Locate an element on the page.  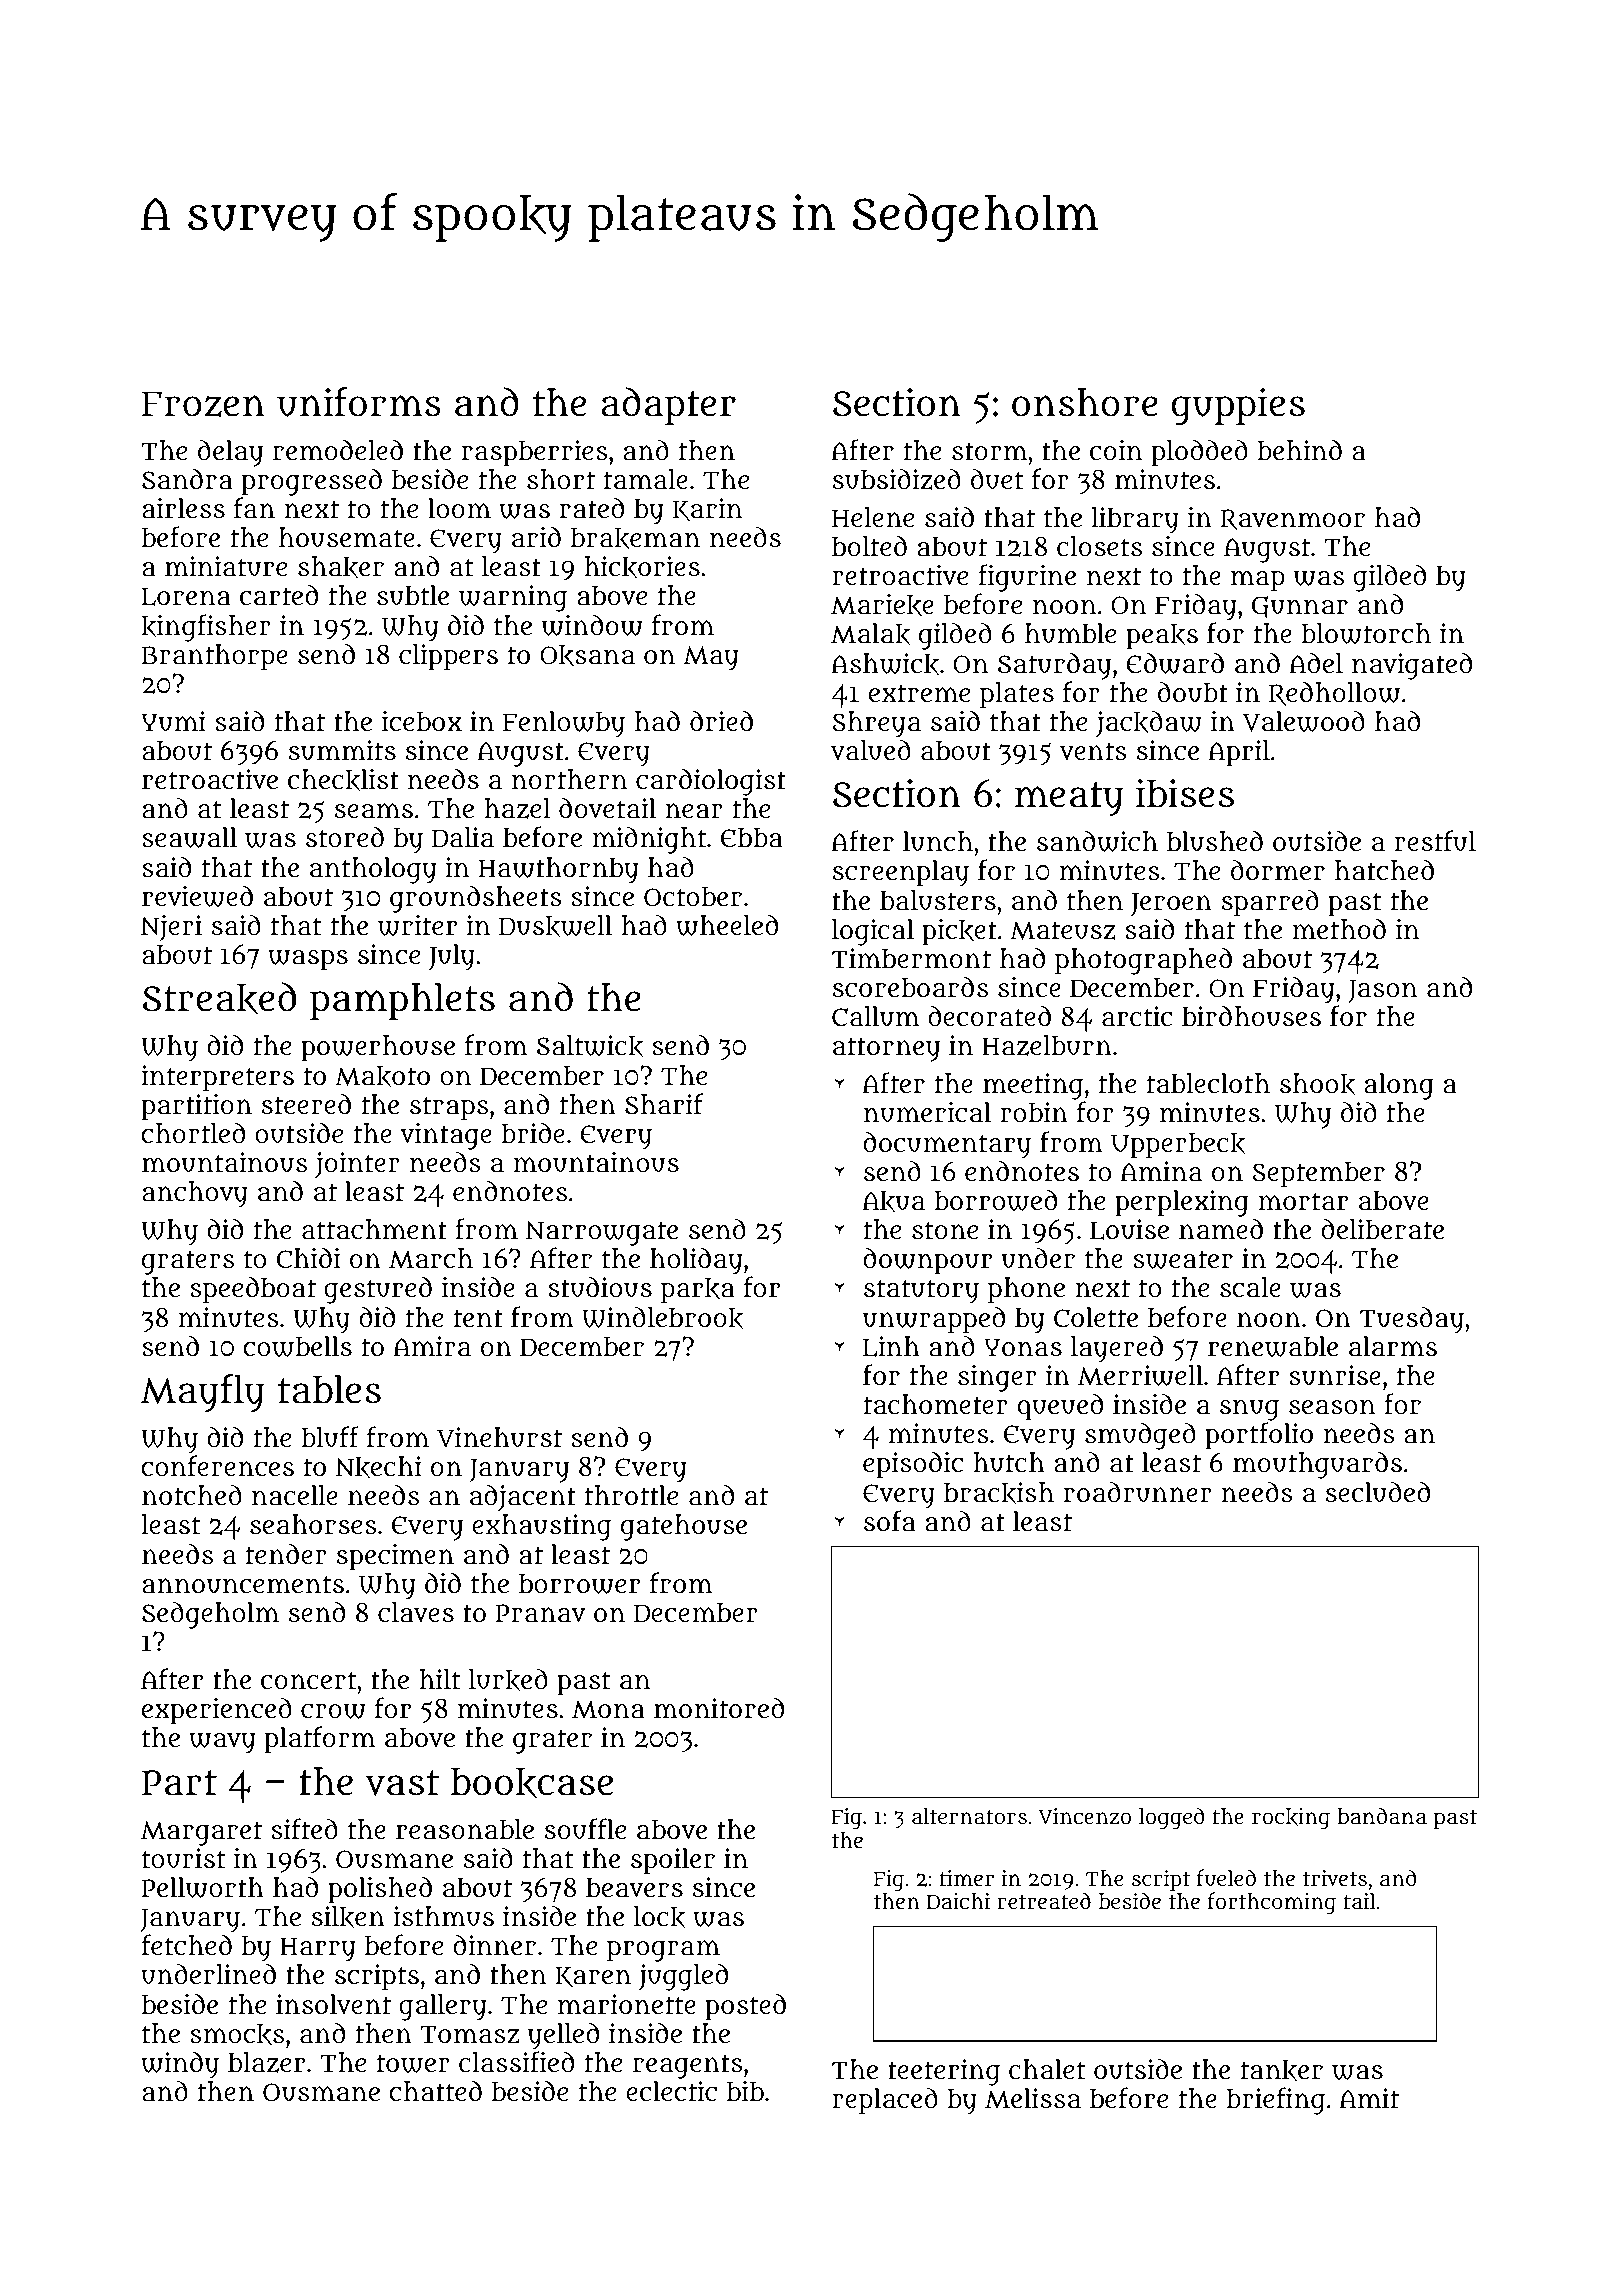
guppies is located at coordinates (1238, 407).
